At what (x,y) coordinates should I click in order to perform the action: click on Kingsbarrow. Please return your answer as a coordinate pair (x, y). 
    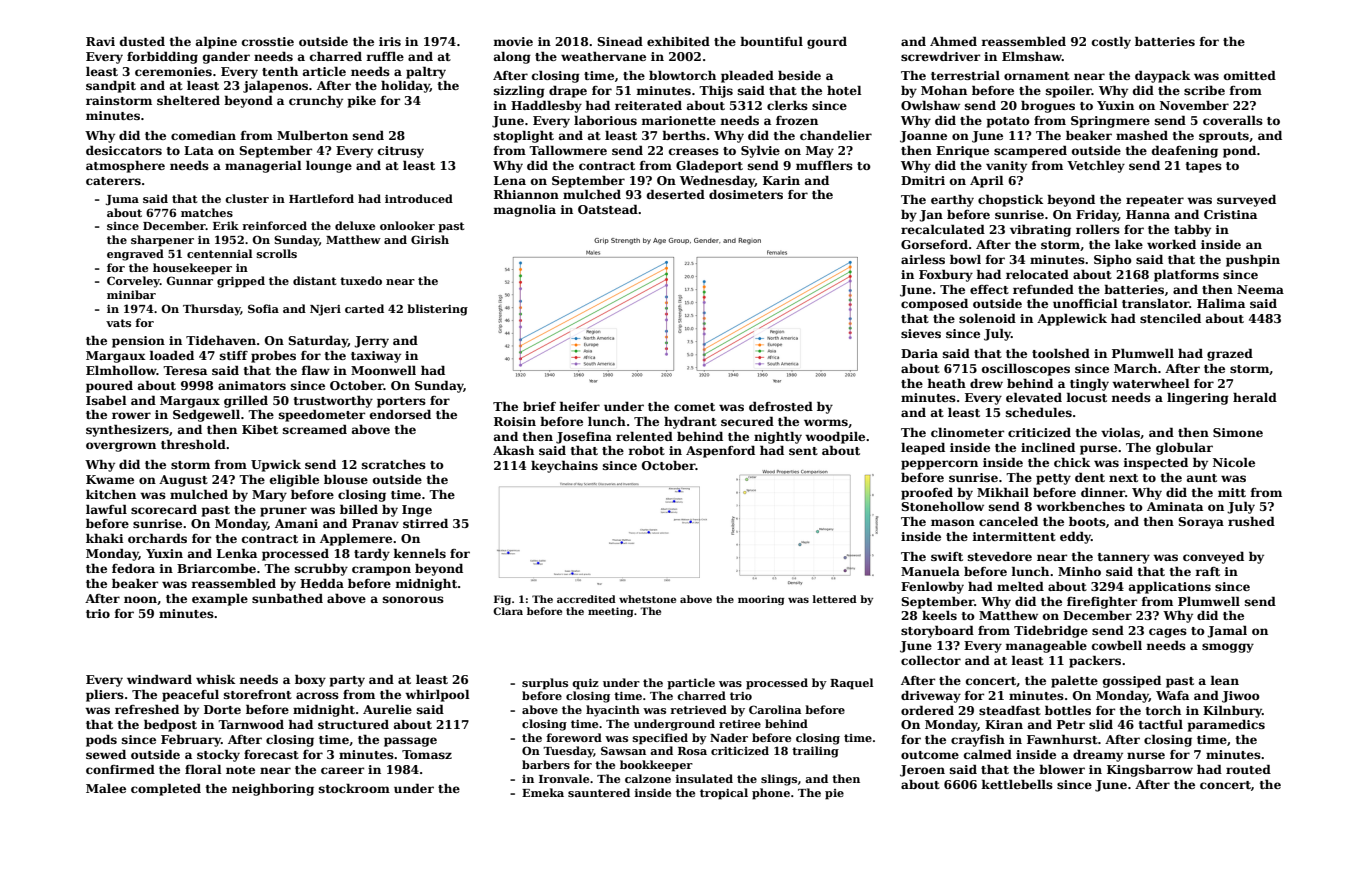
    Looking at the image, I should click on (1150, 771).
